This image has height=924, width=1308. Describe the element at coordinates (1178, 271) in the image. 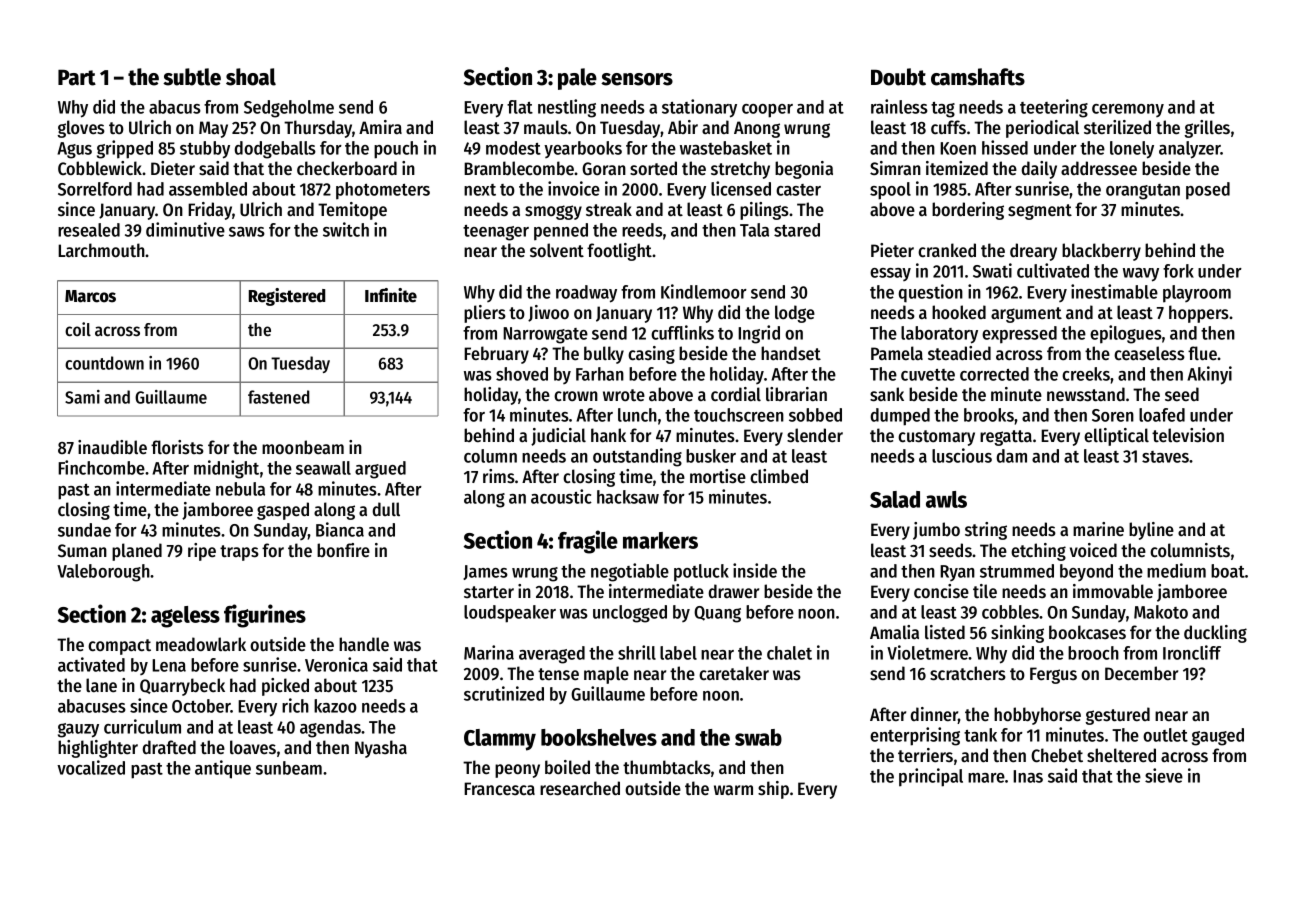

I see `fork` at that location.
